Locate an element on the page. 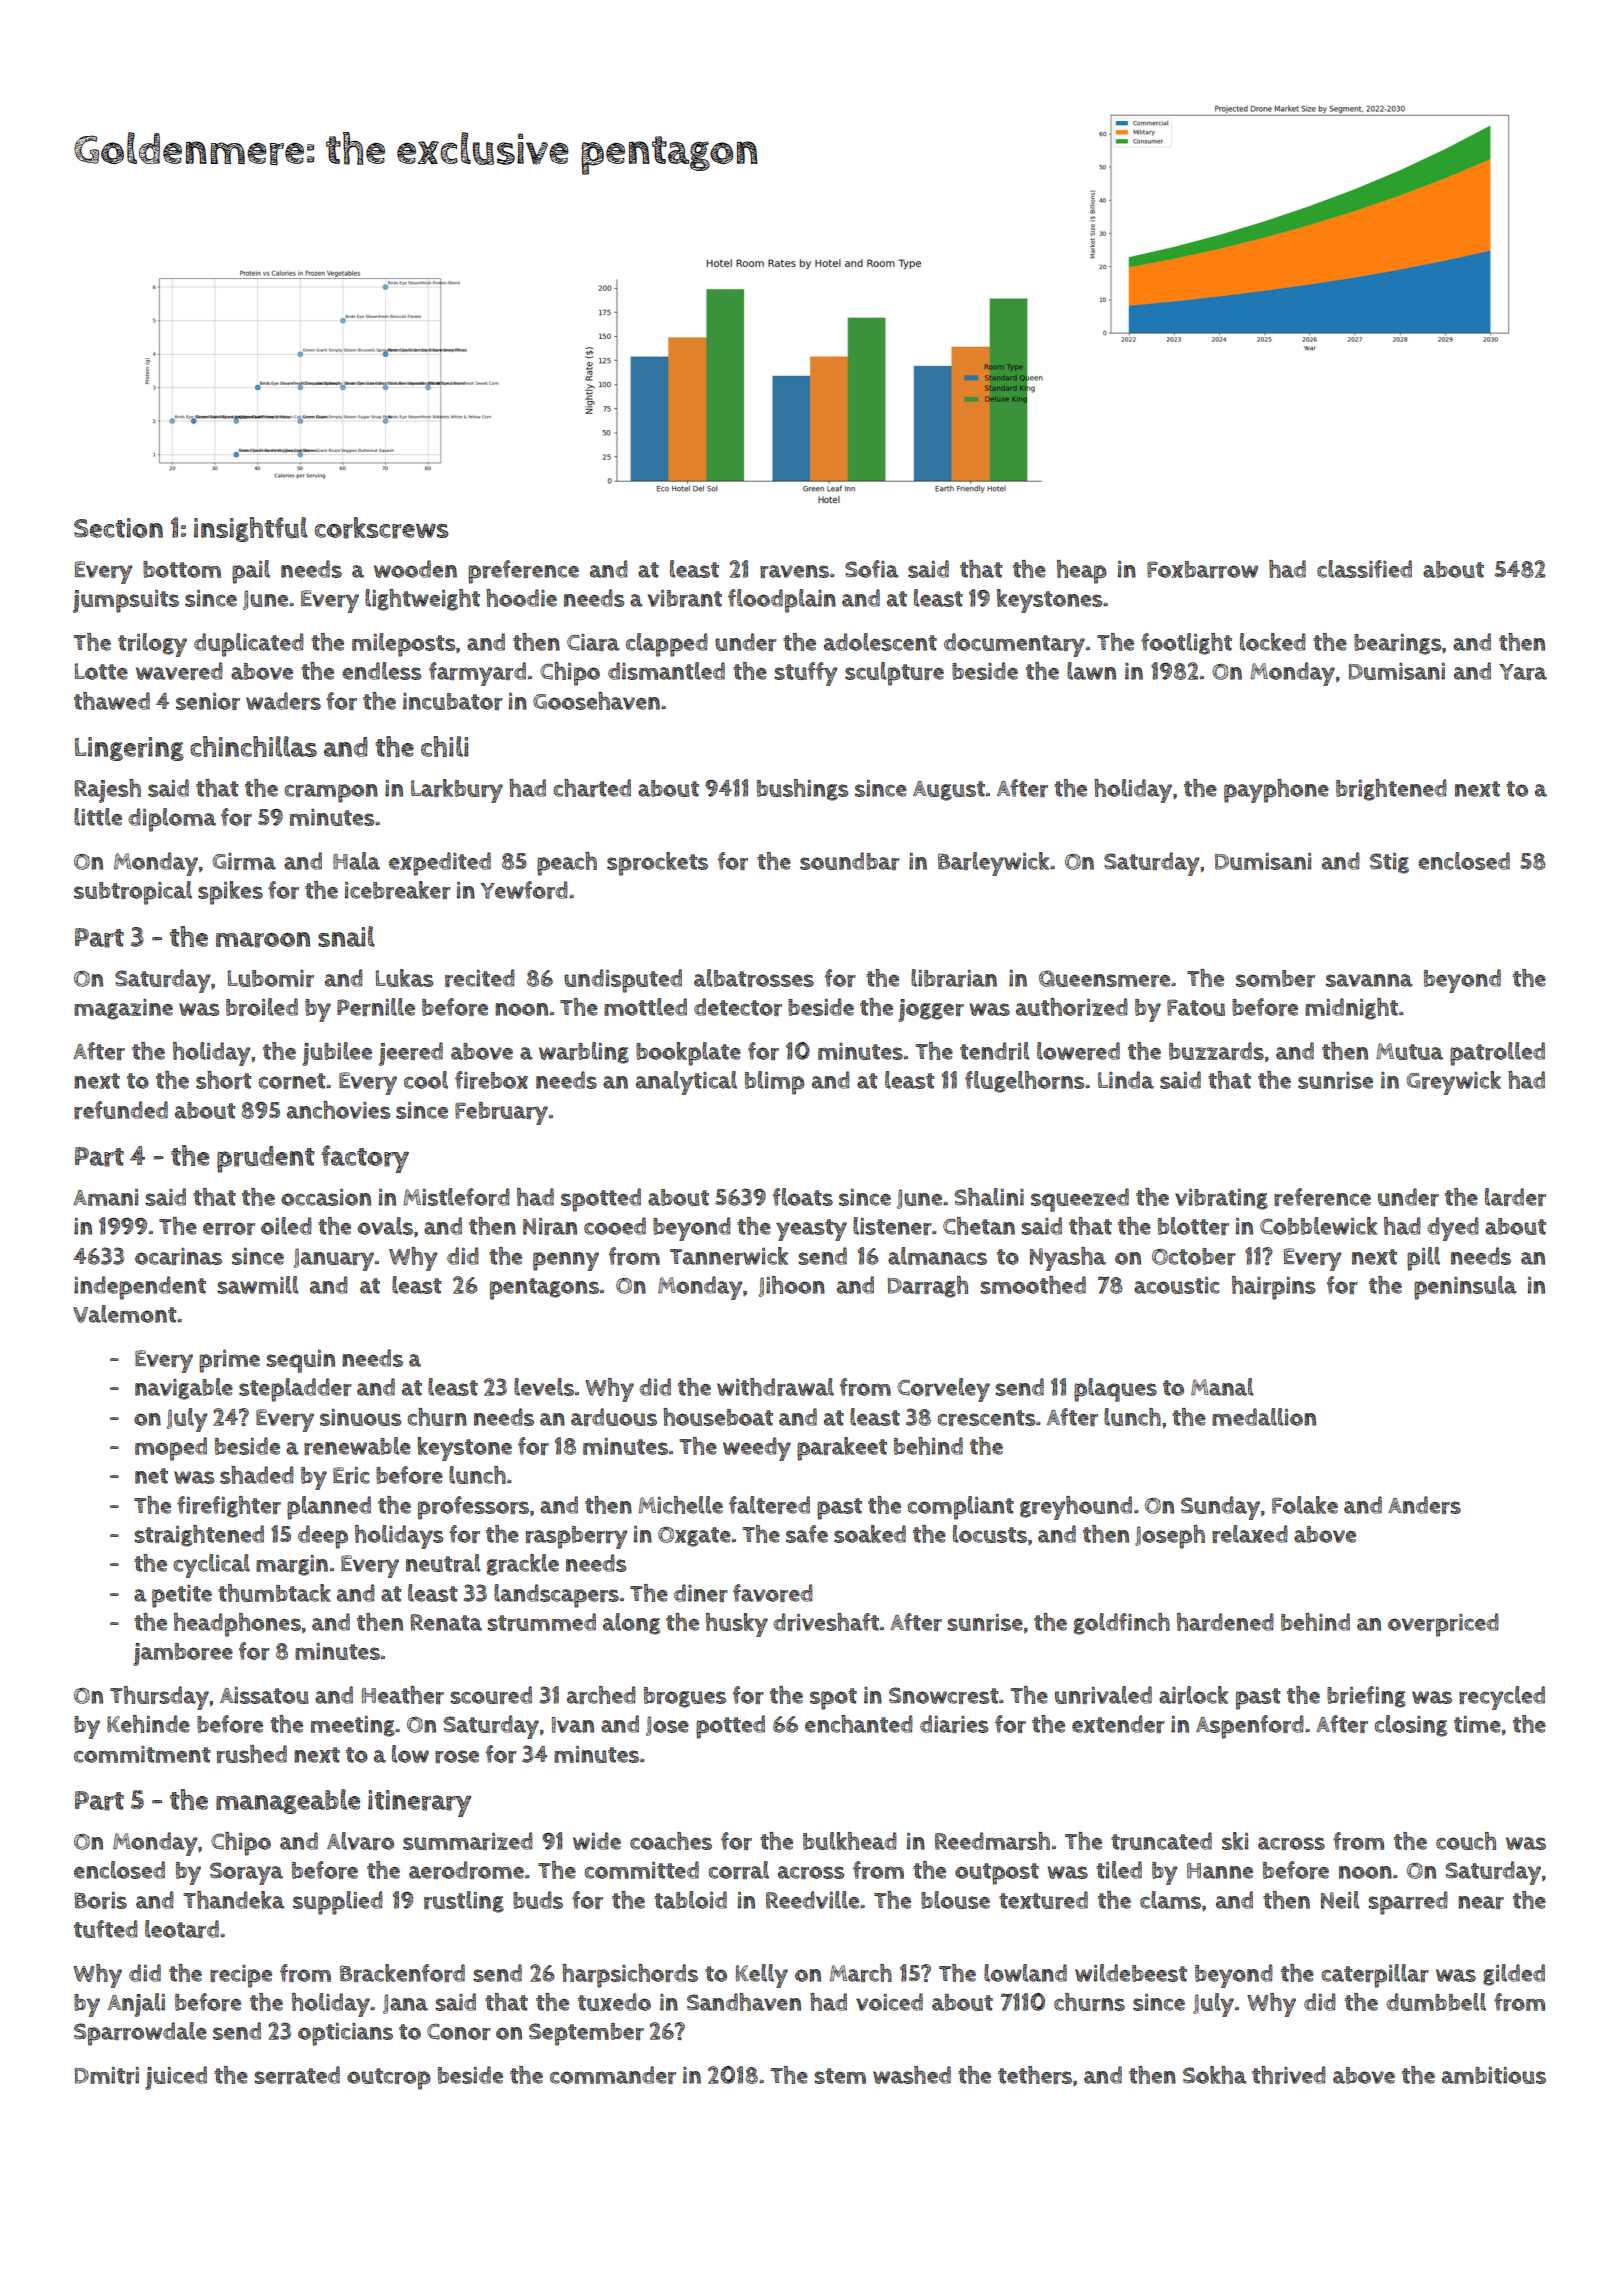  Amani is located at coordinates (106, 1197).
